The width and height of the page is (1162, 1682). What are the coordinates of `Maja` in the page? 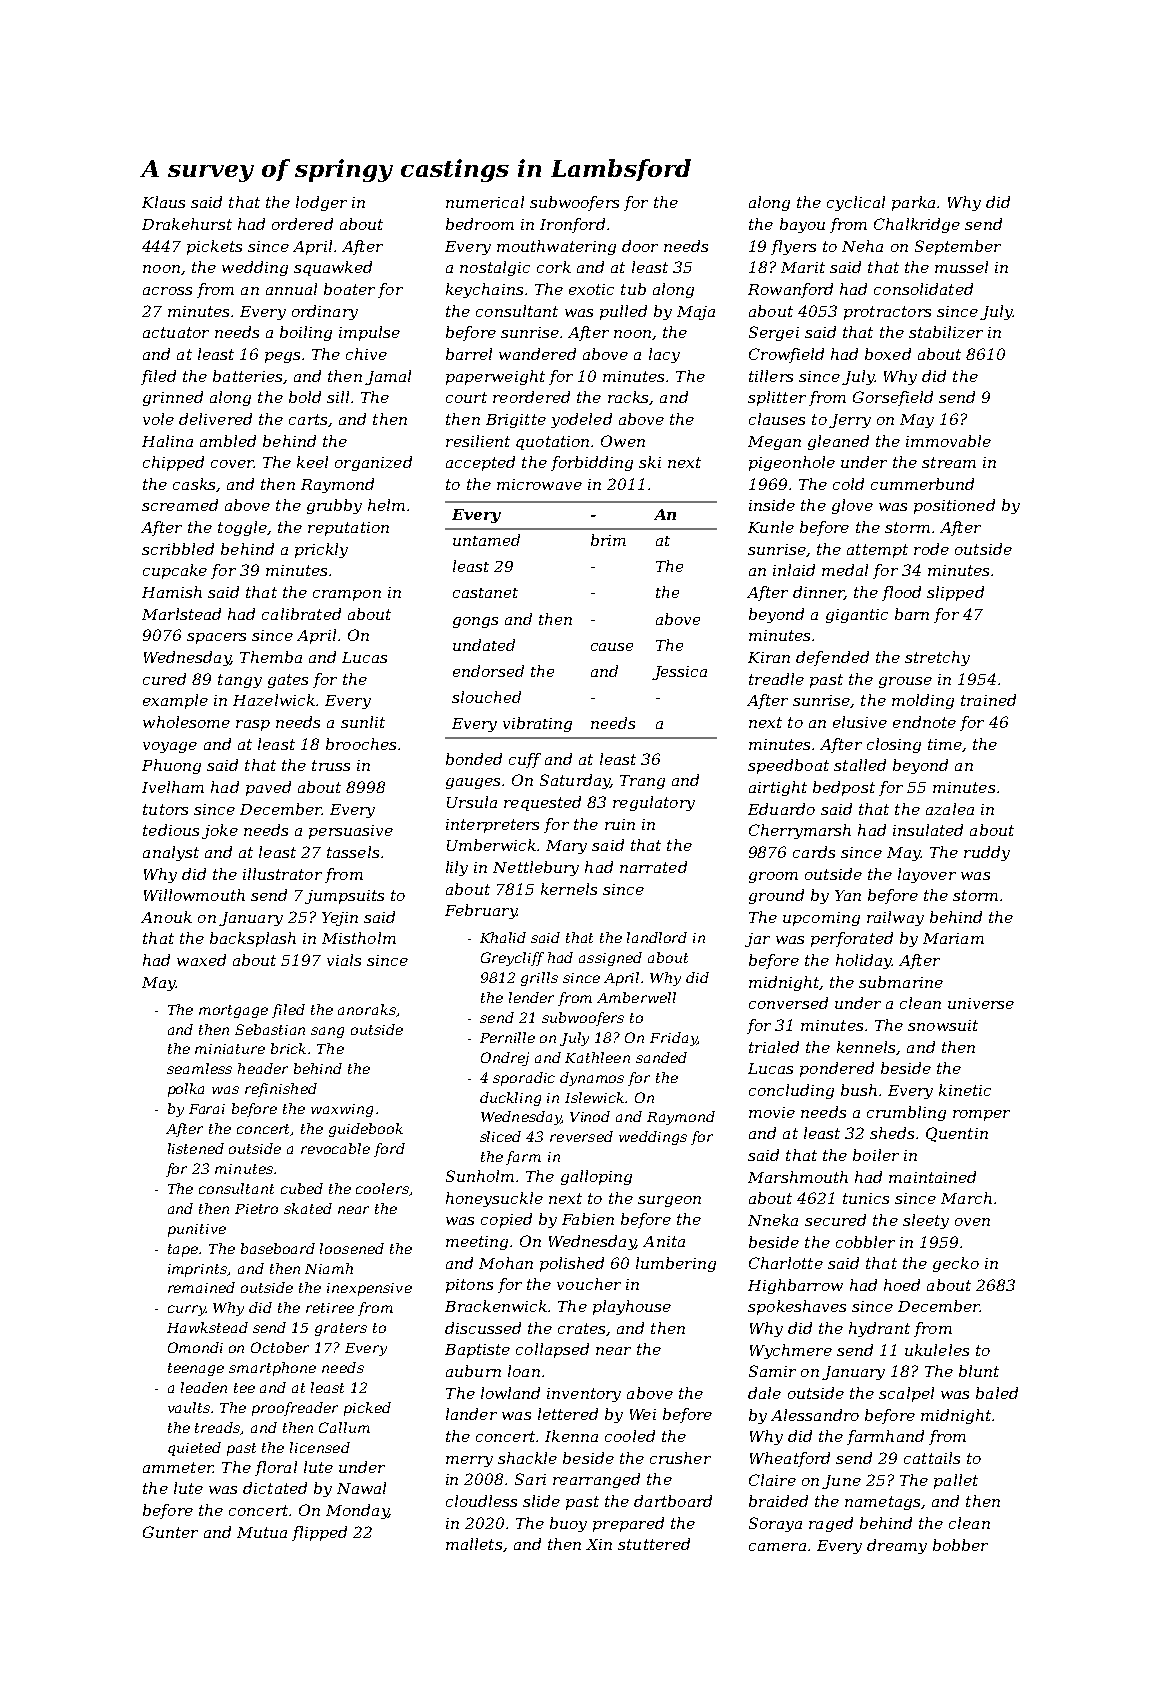 It's located at (696, 313).
